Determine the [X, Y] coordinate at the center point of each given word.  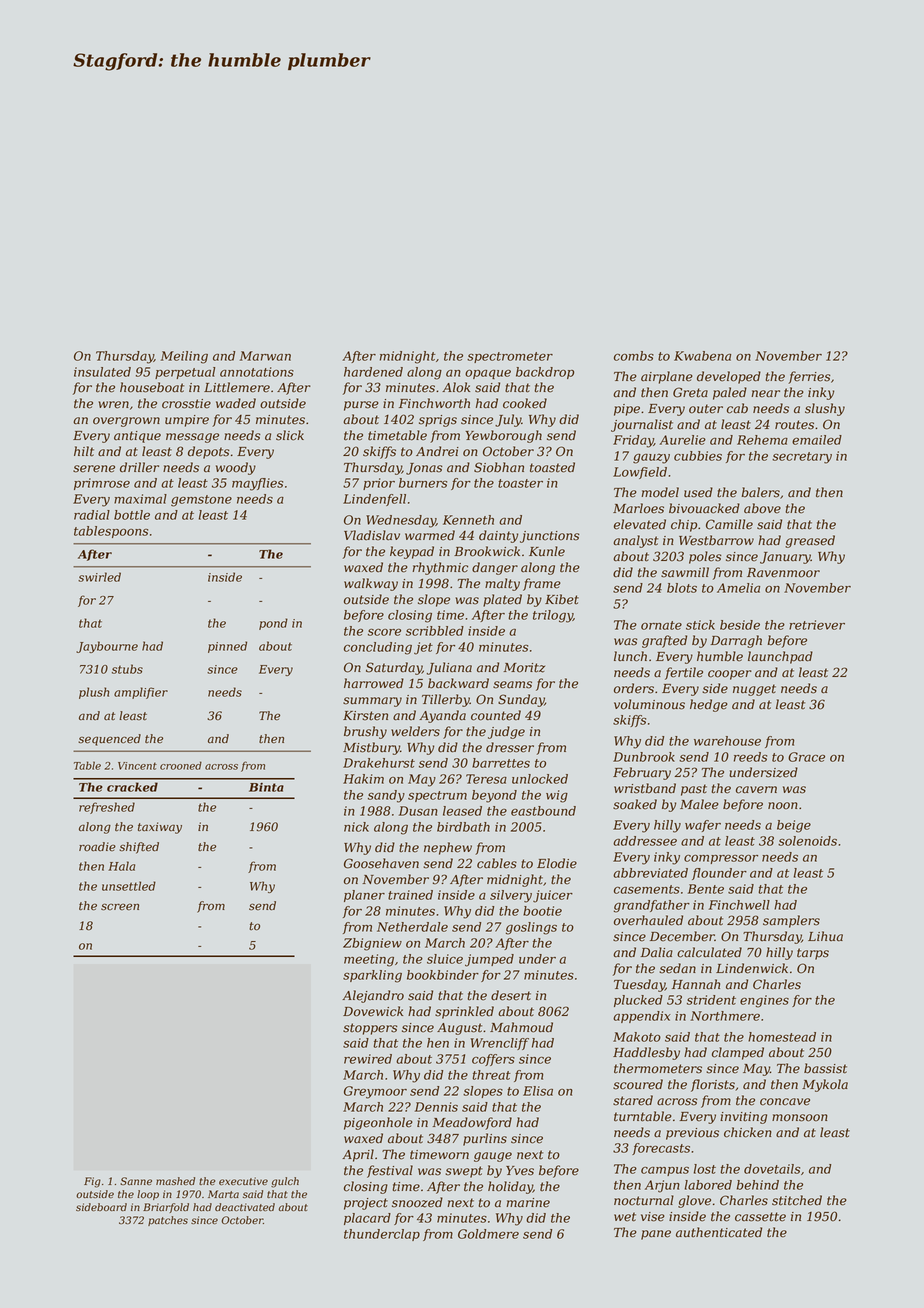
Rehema [762, 440]
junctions [550, 537]
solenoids [807, 841]
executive [243, 1181]
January [785, 558]
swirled [99, 577]
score [384, 632]
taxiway [160, 828]
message [192, 438]
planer [364, 896]
